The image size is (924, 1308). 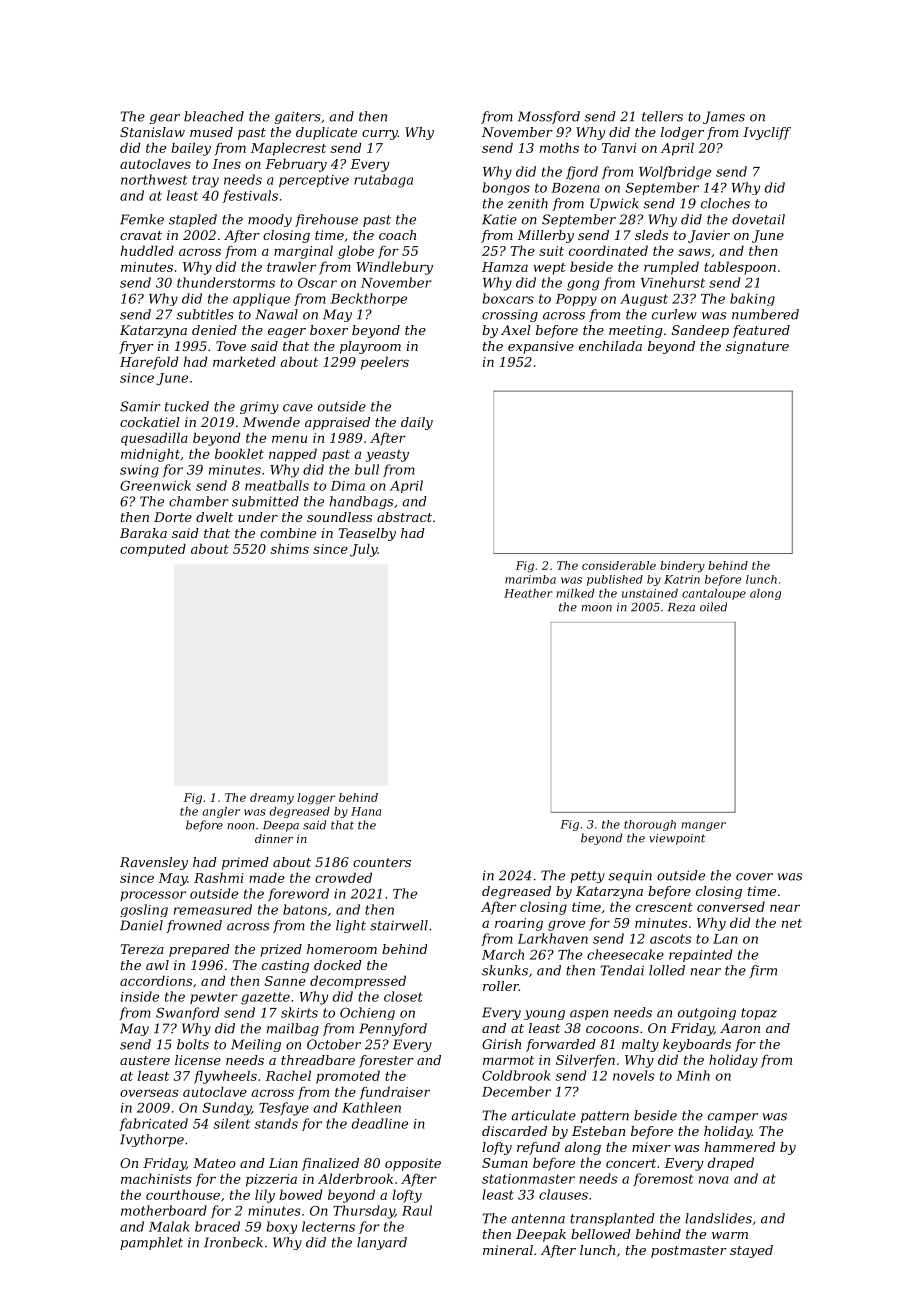 I want to click on crowded, so click(x=343, y=877).
